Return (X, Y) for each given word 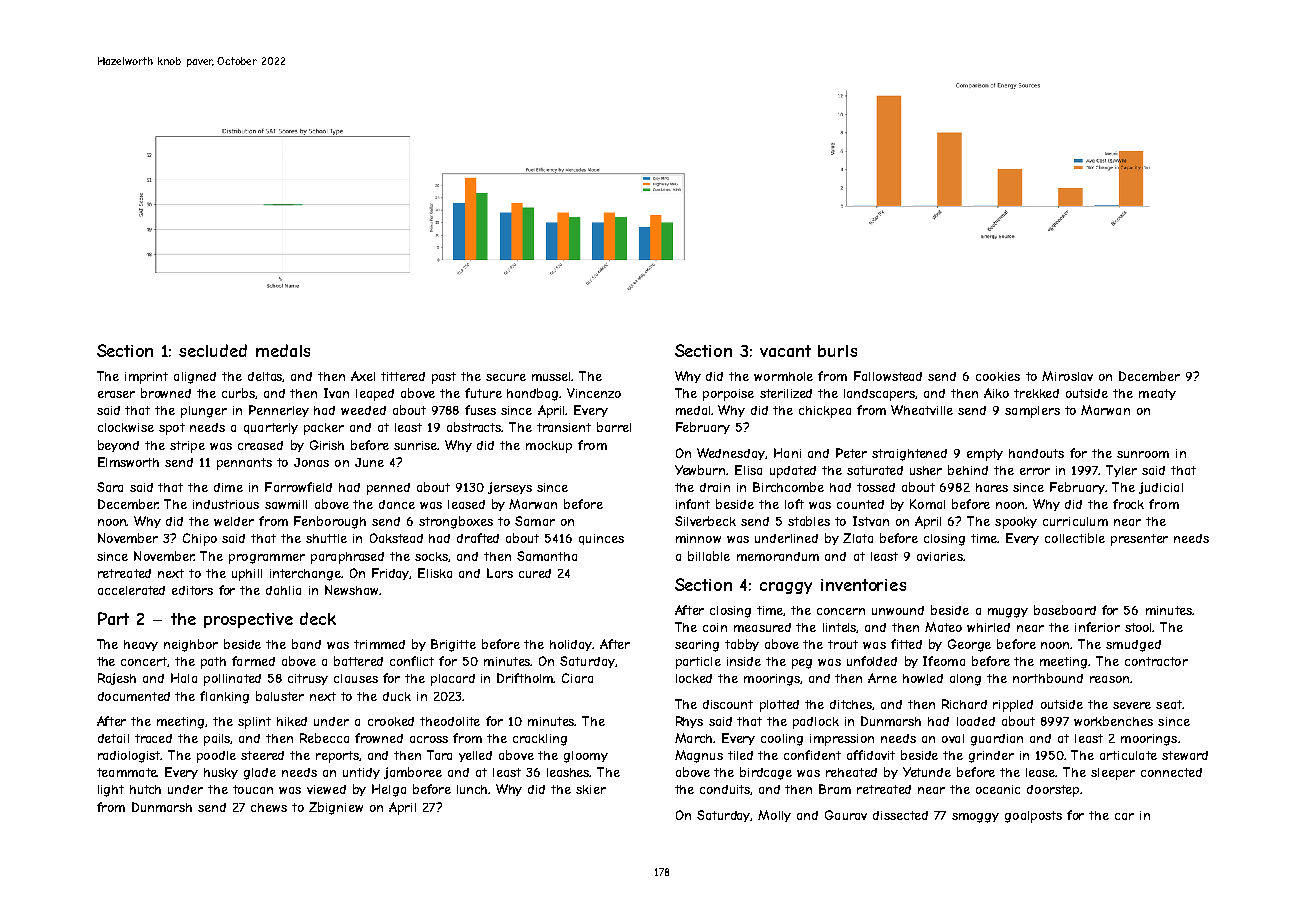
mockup (549, 447)
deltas (265, 377)
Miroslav (1067, 376)
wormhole (783, 376)
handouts (1036, 453)
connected (1171, 772)
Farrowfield (298, 487)
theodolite (450, 721)
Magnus (699, 756)
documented (134, 696)
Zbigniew (336, 808)
